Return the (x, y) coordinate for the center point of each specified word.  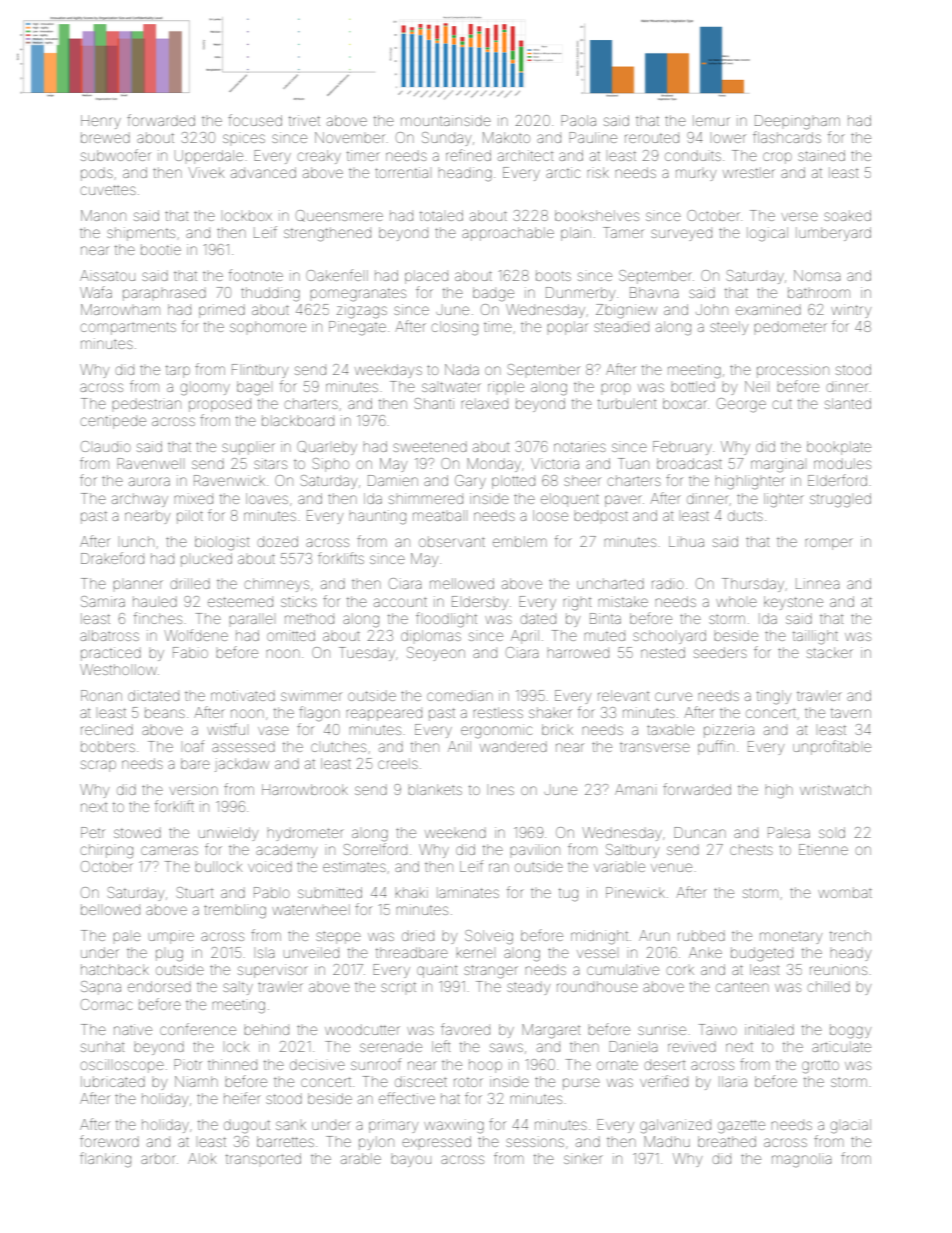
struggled (840, 500)
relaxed (484, 403)
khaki (411, 892)
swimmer (311, 695)
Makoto (506, 137)
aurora (149, 481)
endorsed (159, 986)
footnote (256, 275)
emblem (520, 541)
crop (777, 158)
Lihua (686, 541)
